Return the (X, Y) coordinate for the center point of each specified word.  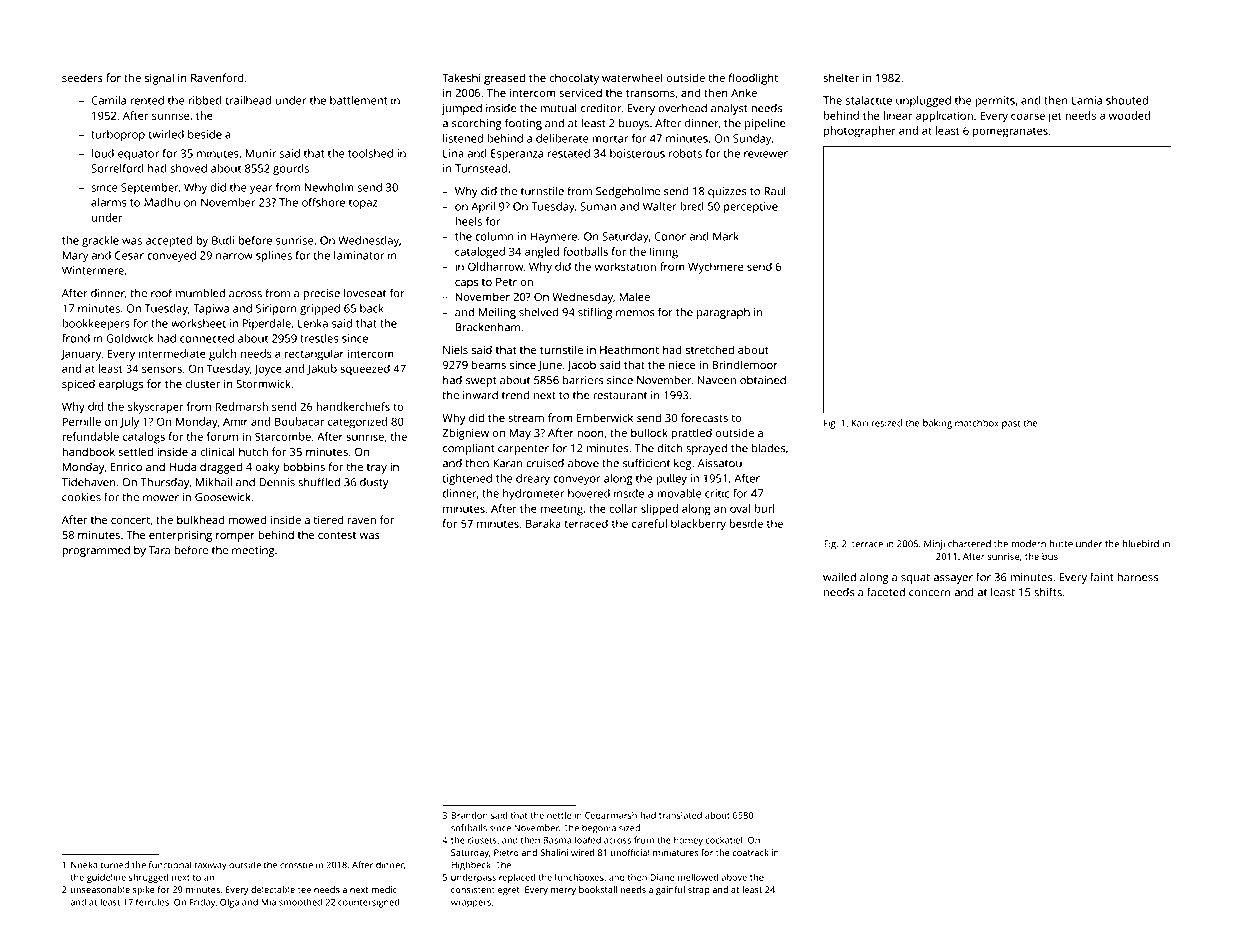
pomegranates (1010, 132)
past (1011, 424)
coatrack (750, 852)
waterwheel (632, 77)
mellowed (698, 877)
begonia (599, 829)
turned (115, 865)
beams (489, 364)
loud (103, 153)
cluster (202, 383)
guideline (106, 878)
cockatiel (723, 840)
